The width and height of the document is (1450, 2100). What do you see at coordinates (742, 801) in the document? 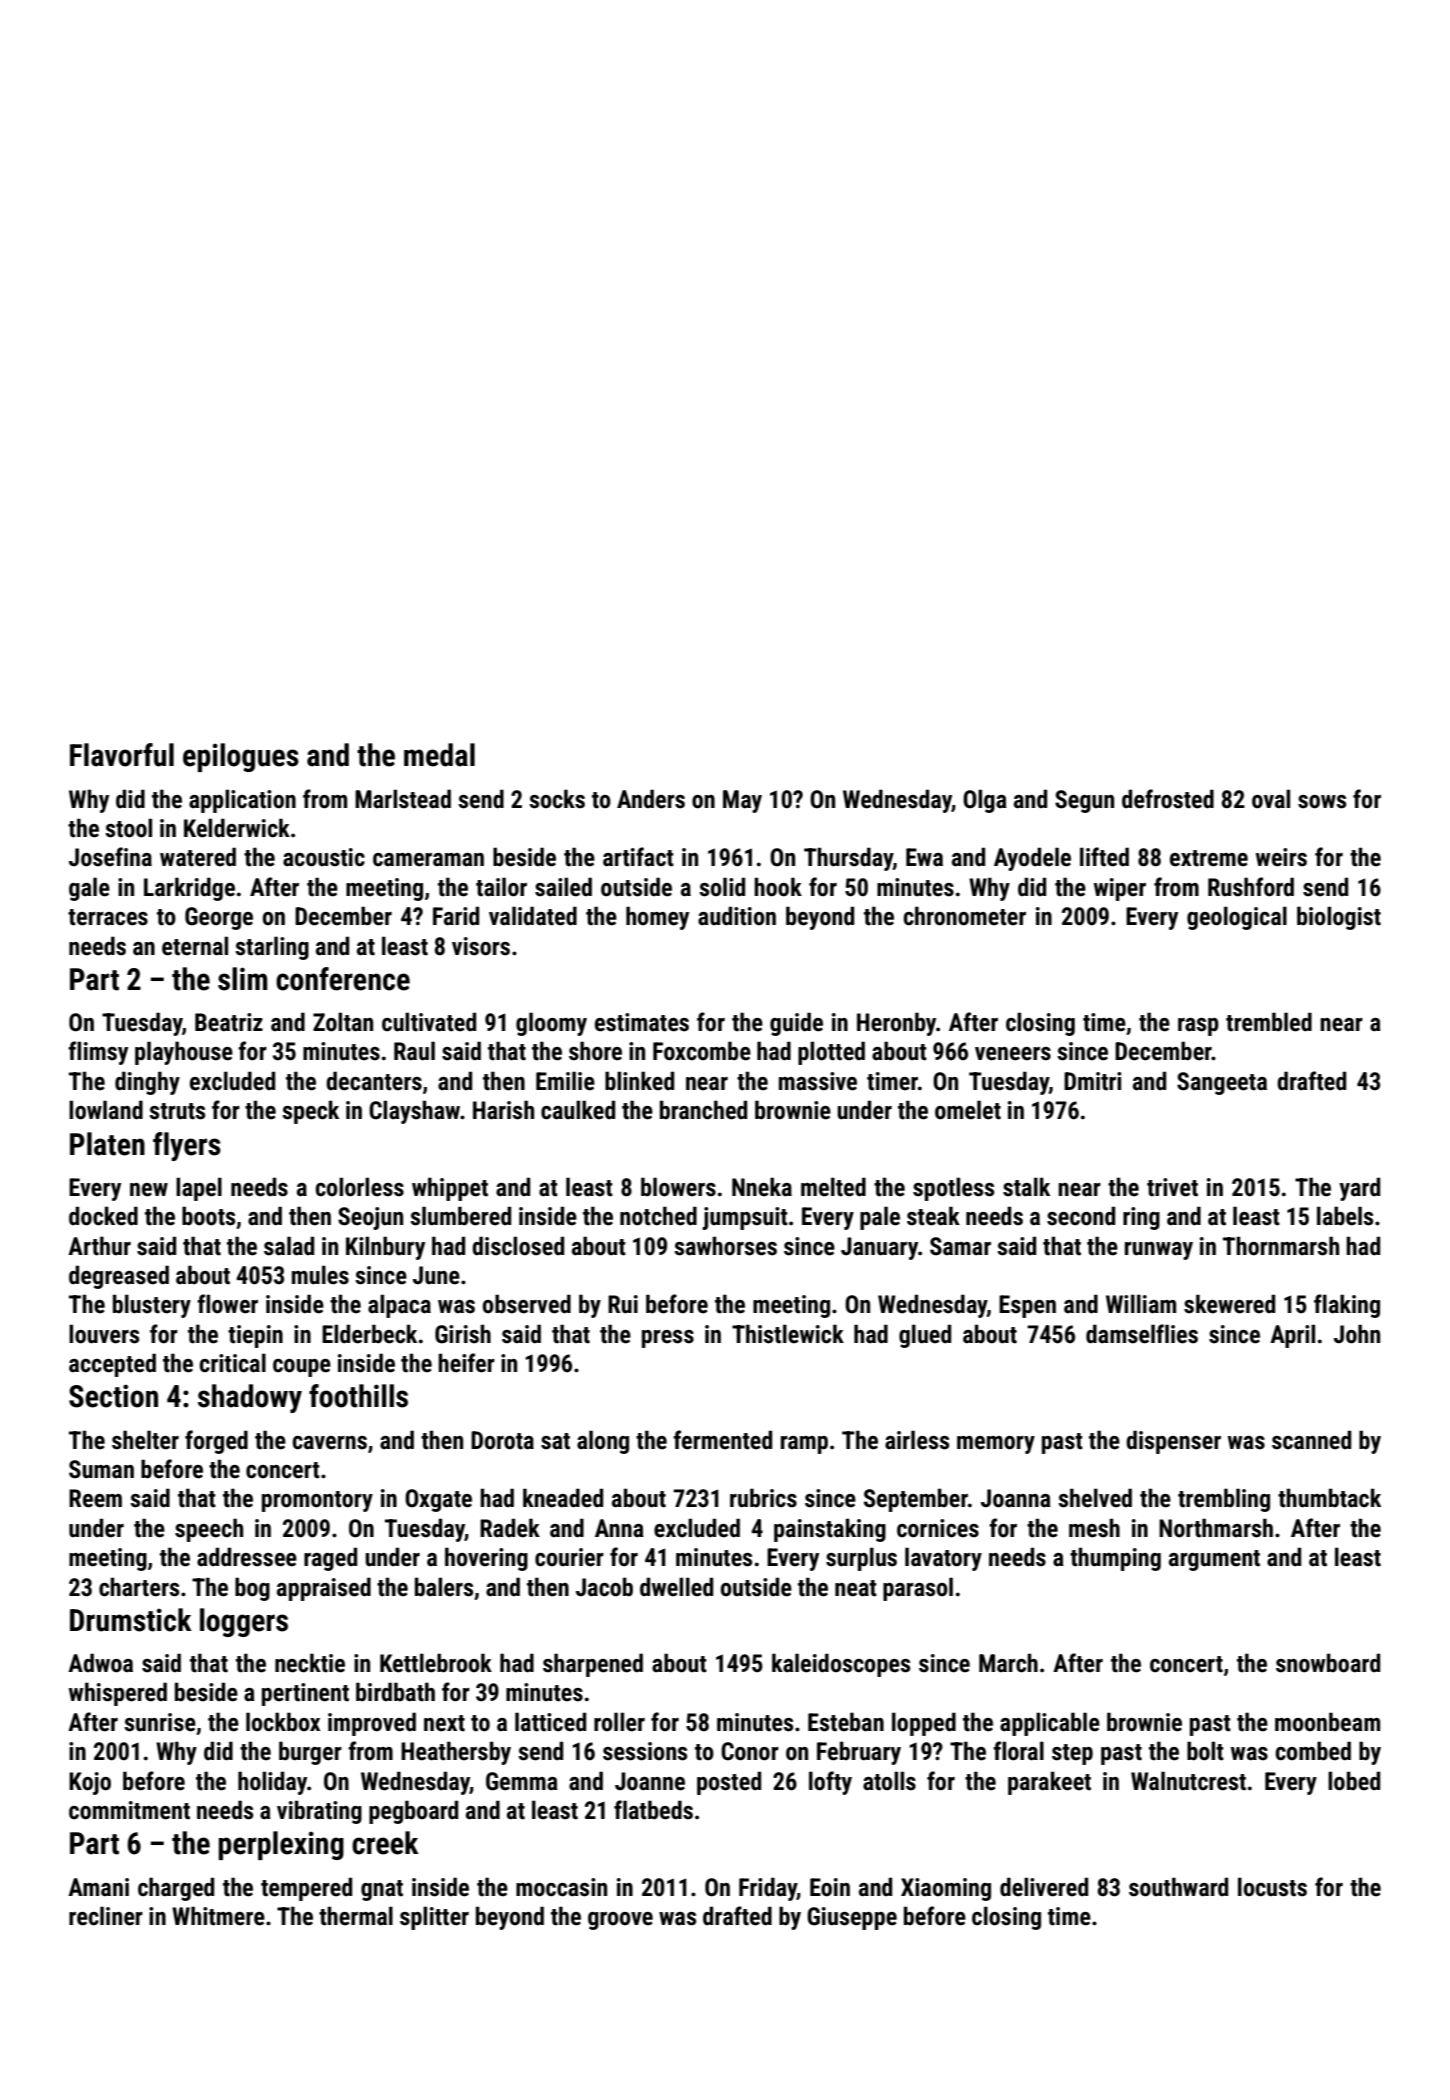
I see `May` at bounding box center [742, 801].
